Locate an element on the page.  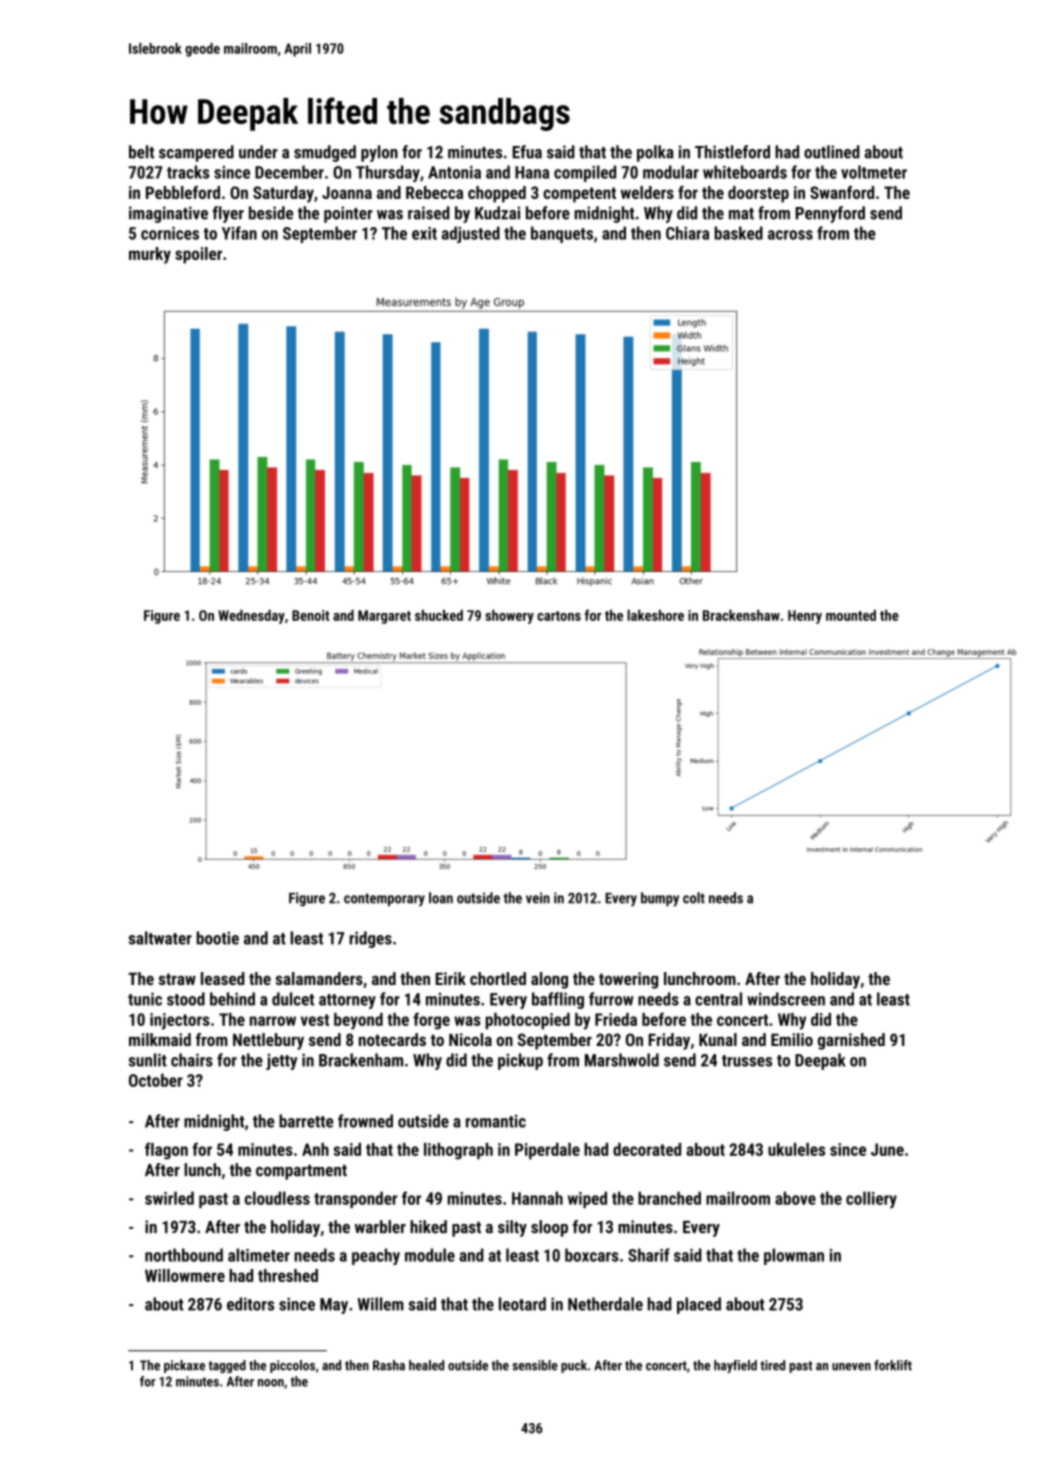
Benoit is located at coordinates (310, 615).
